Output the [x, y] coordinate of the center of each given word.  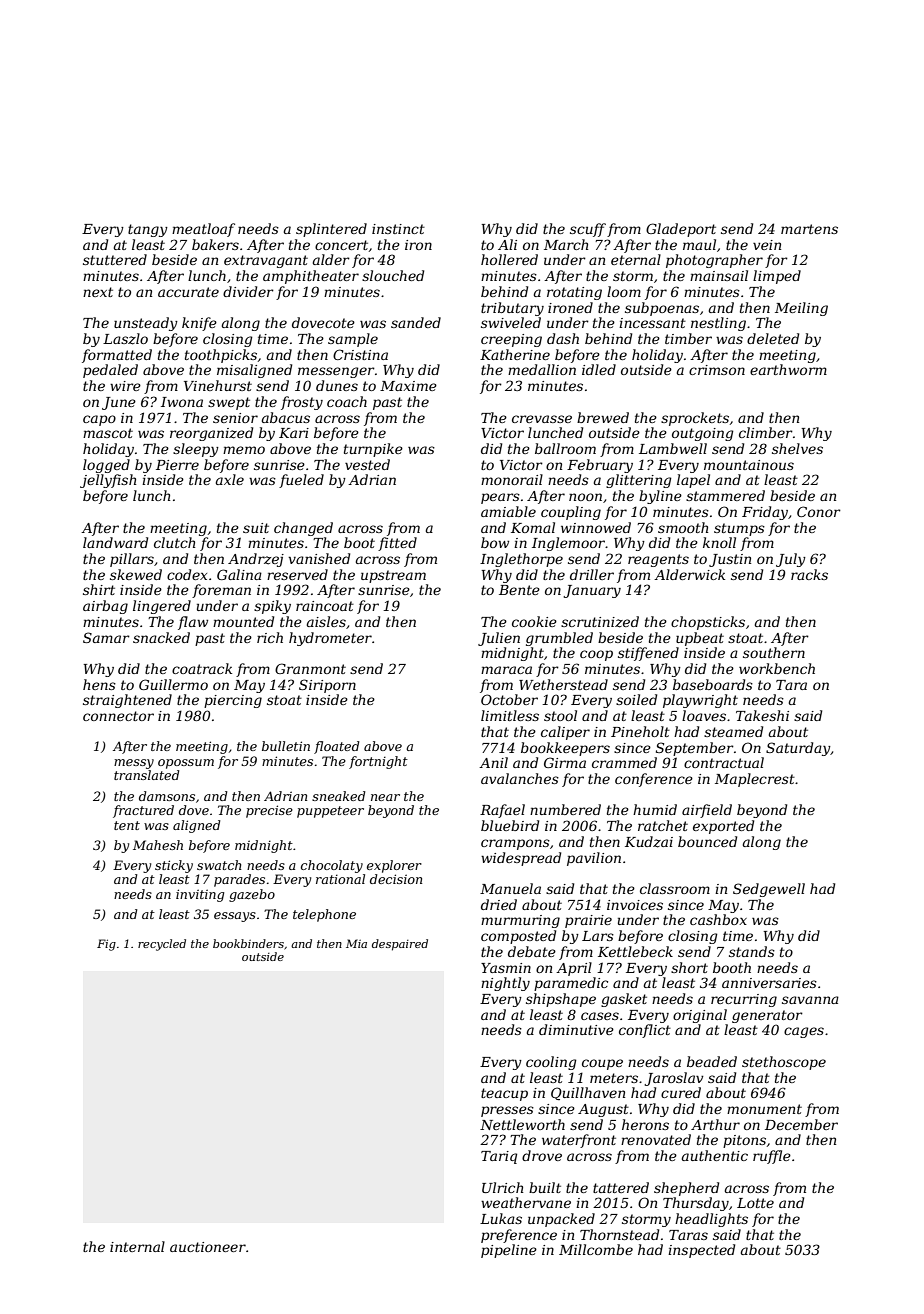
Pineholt [640, 731]
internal [137, 1246]
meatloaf [203, 230]
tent [127, 825]
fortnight [378, 762]
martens [809, 229]
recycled [162, 945]
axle [230, 479]
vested [367, 464]
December [801, 1124]
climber [766, 432]
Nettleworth [522, 1124]
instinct [398, 229]
